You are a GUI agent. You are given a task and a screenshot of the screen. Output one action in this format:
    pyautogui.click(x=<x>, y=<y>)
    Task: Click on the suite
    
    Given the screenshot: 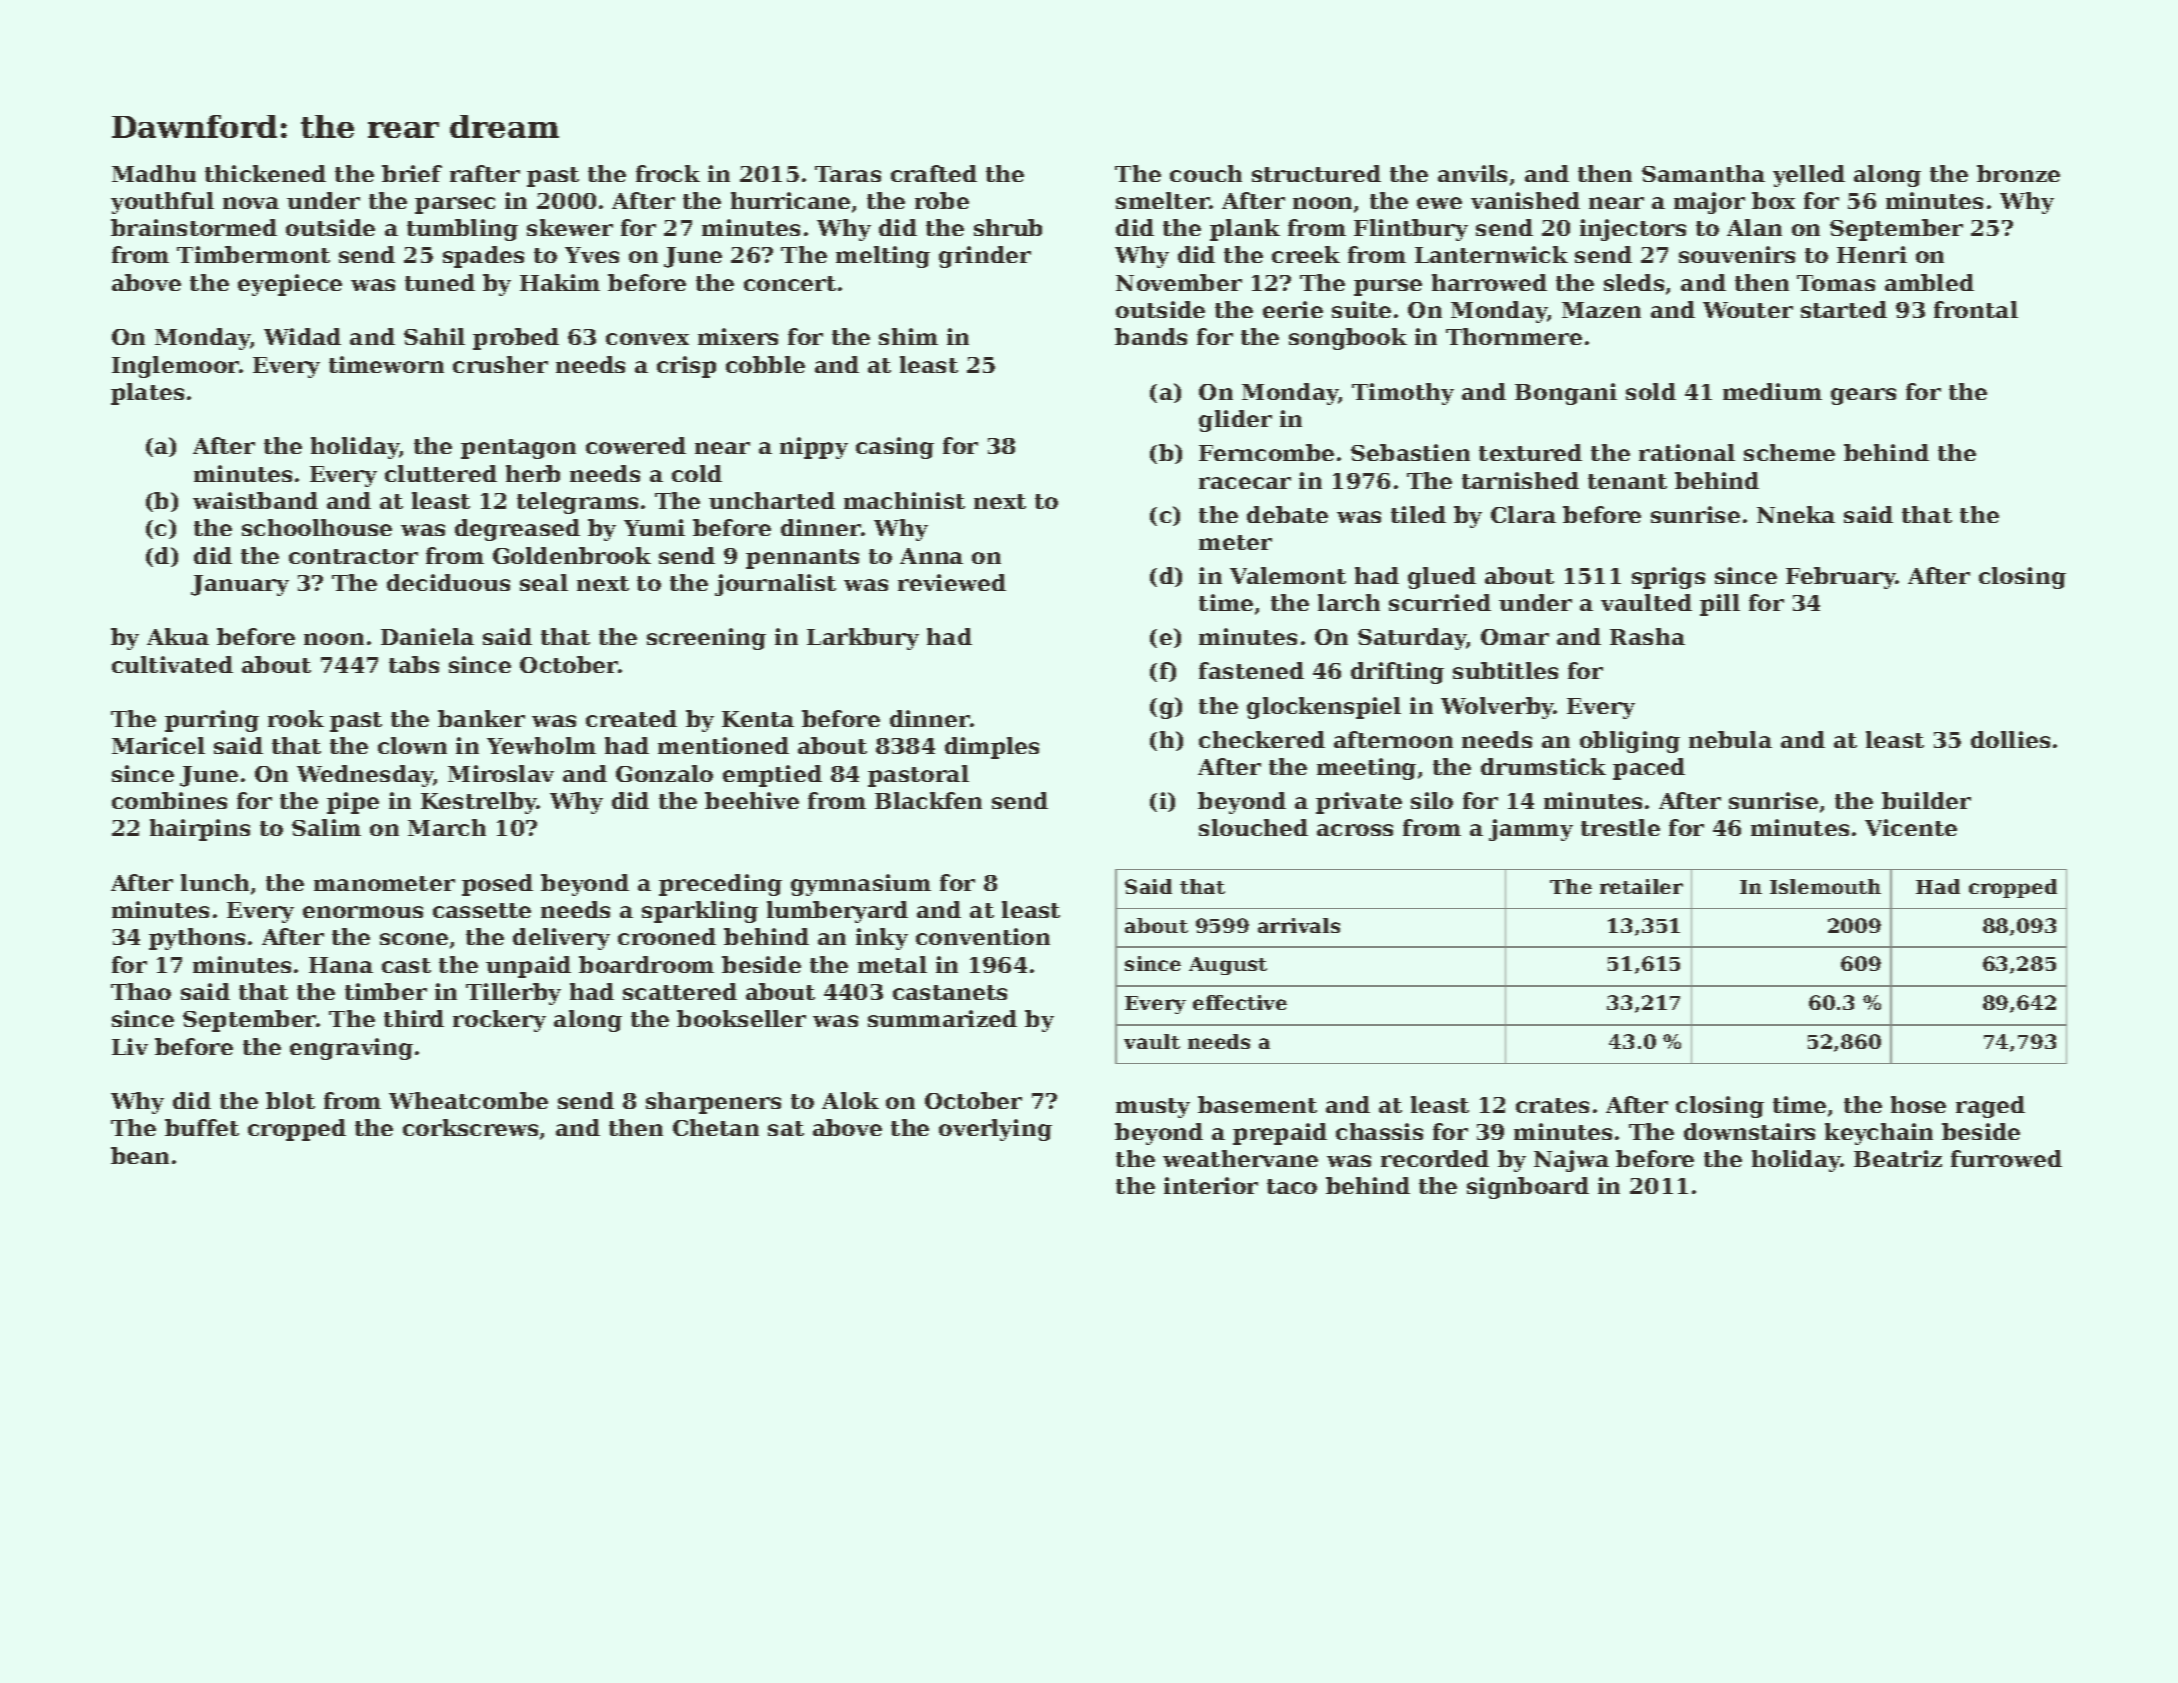 What is the action you would take?
    pyautogui.click(x=1361, y=309)
